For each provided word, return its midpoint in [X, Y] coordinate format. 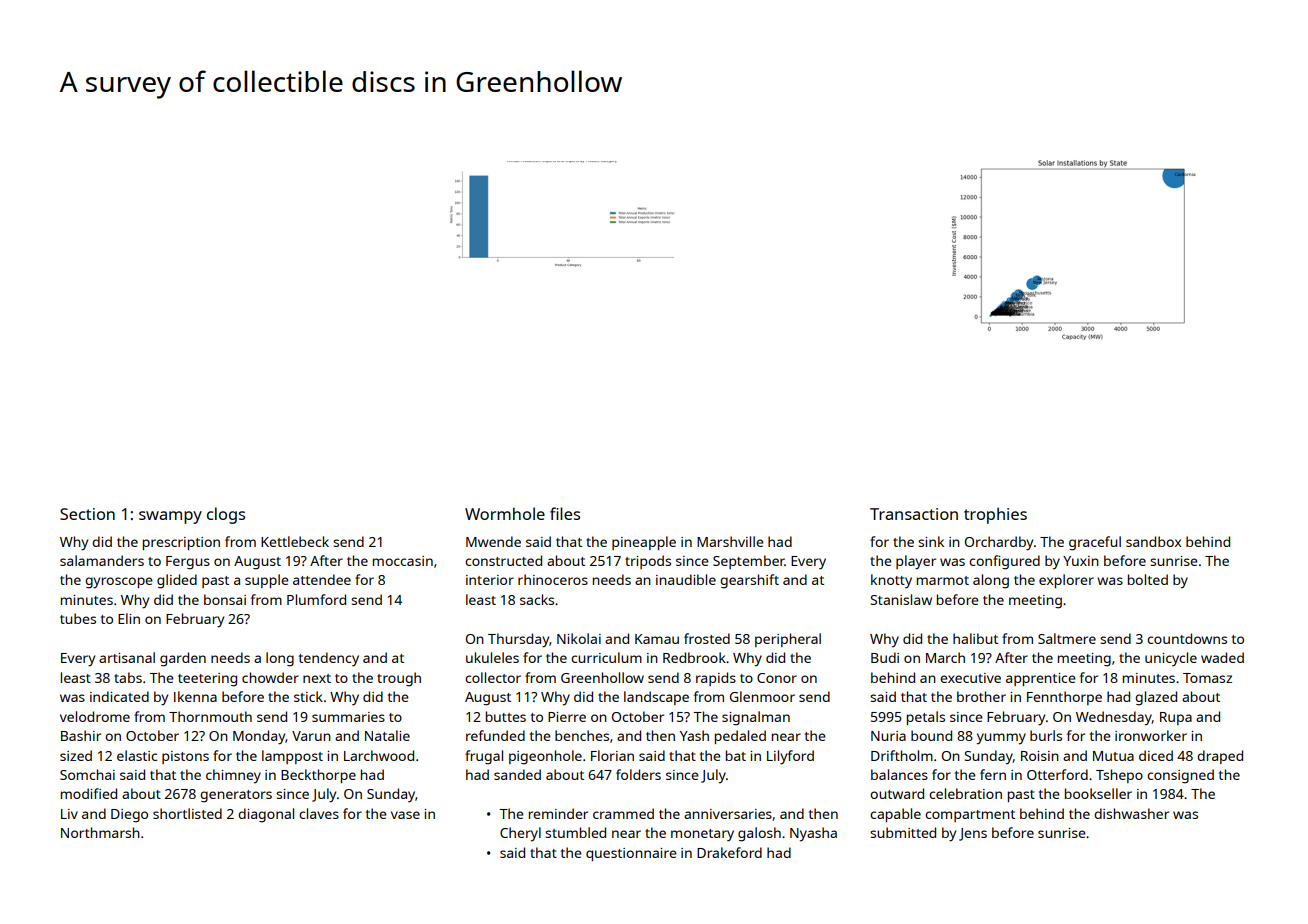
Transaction [914, 514]
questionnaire [631, 854]
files [565, 513]
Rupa [1176, 718]
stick [308, 696]
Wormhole [505, 513]
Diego [129, 816]
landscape [656, 698]
